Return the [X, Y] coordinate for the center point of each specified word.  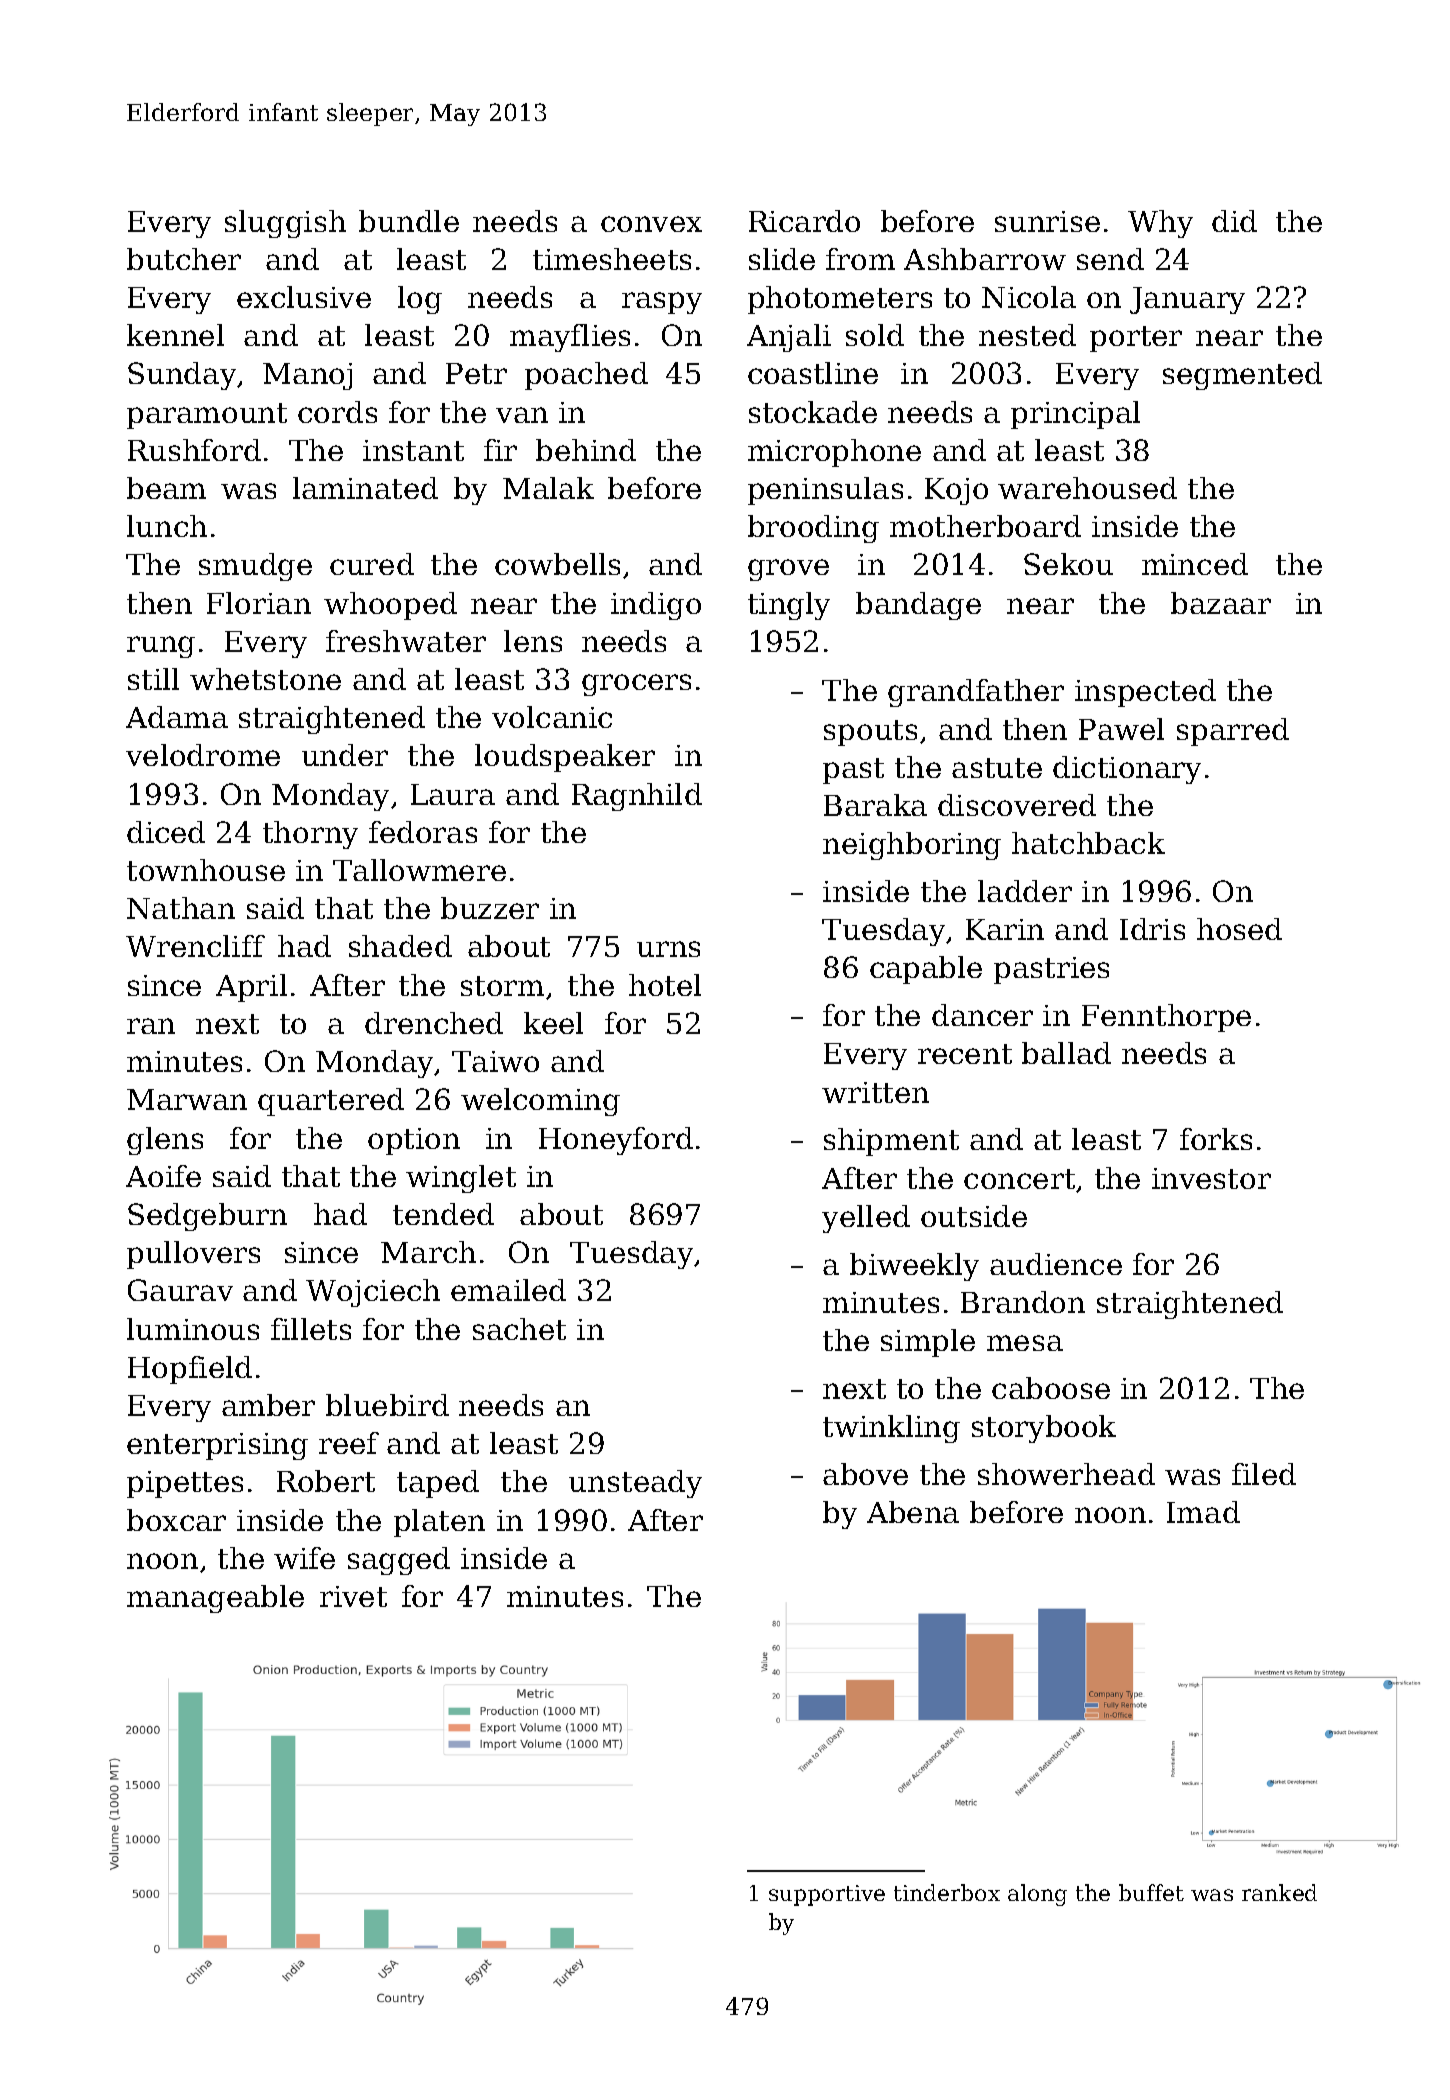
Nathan [181, 908]
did [1234, 221]
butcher [184, 259]
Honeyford [616, 1141]
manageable [215, 1599]
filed [1264, 1474]
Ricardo [804, 221]
